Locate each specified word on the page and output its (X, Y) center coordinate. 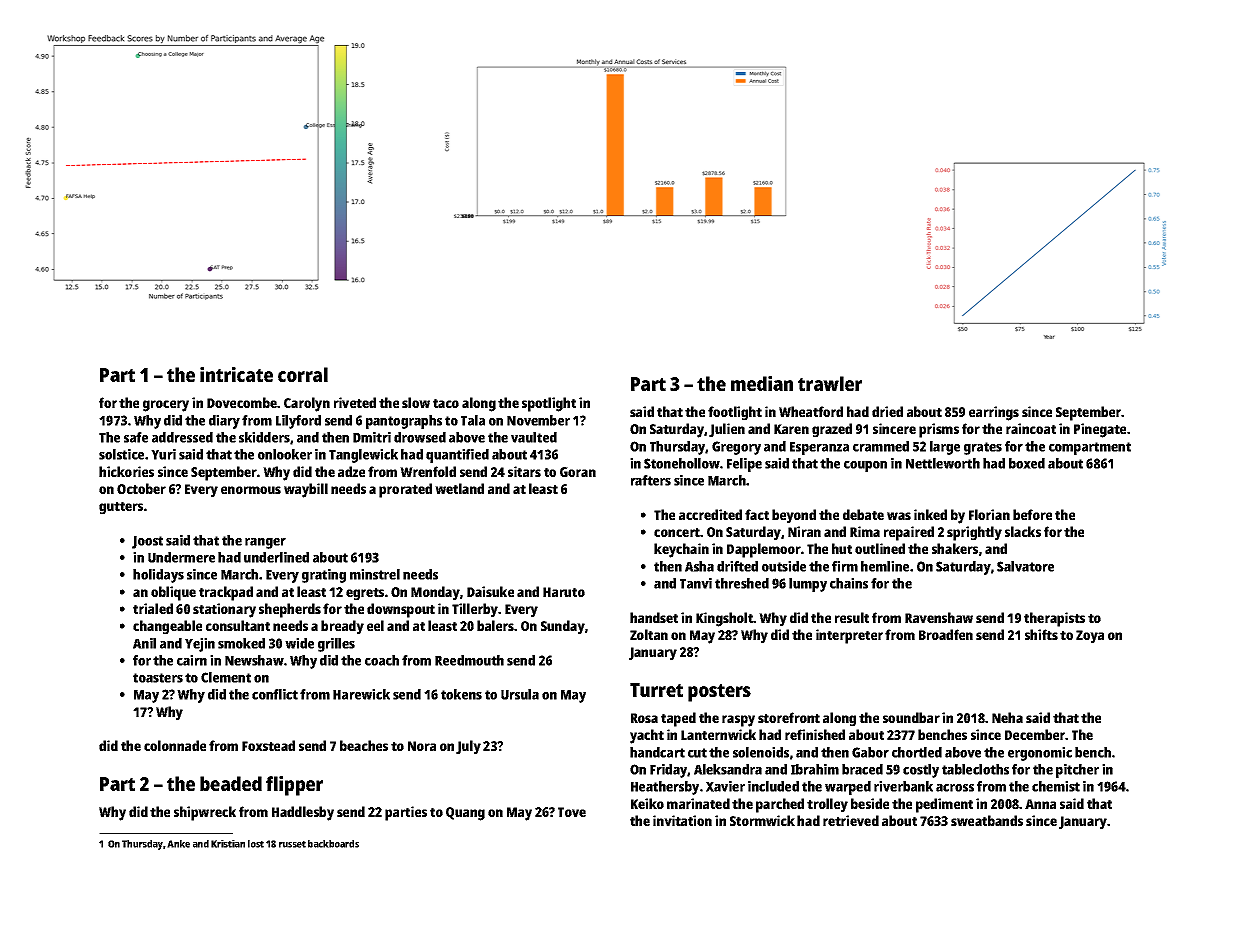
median (762, 383)
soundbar (911, 717)
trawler (830, 383)
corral (303, 374)
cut (697, 753)
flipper (294, 786)
